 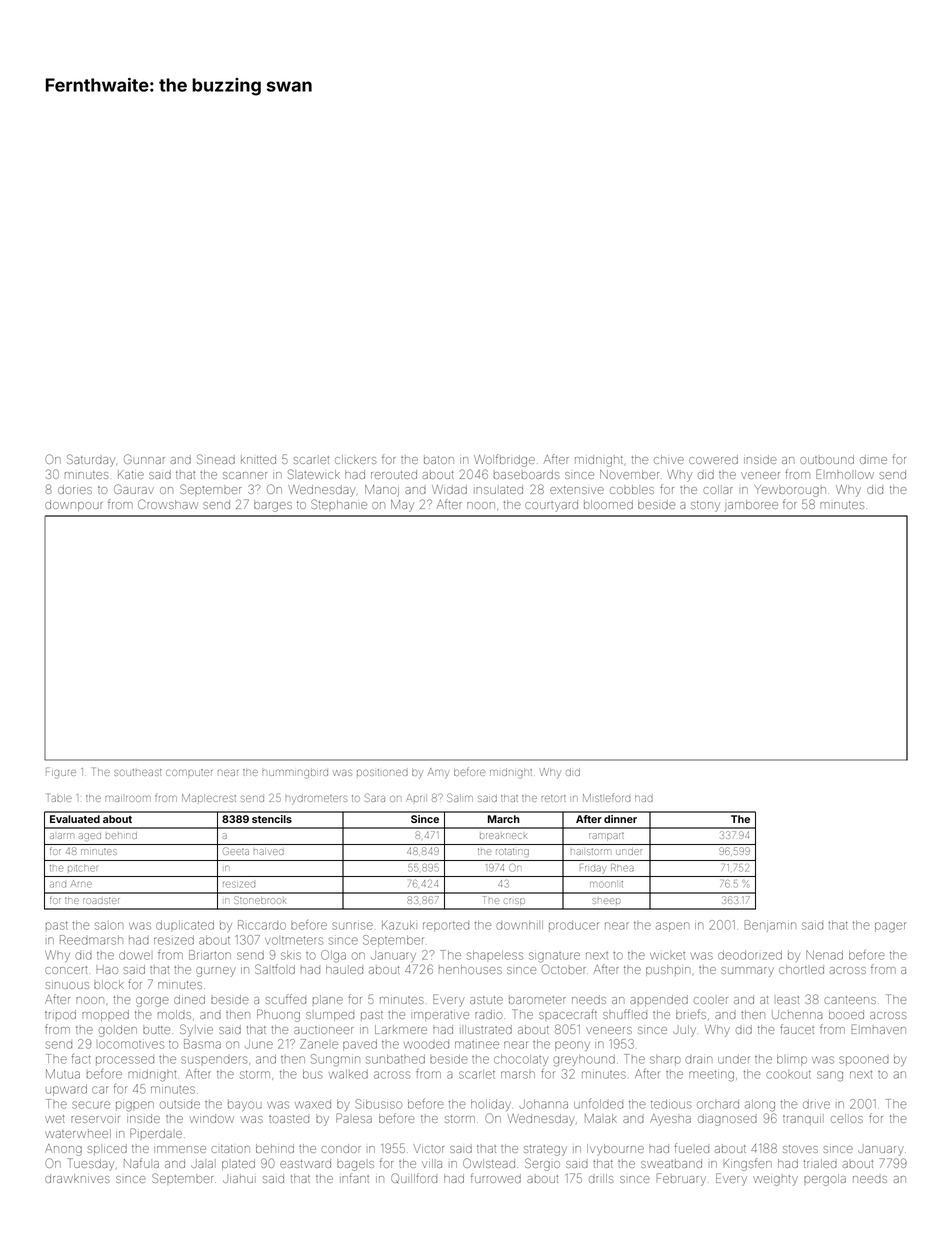 What do you see at coordinates (705, 506) in the screenshot?
I see `stony` at bounding box center [705, 506].
